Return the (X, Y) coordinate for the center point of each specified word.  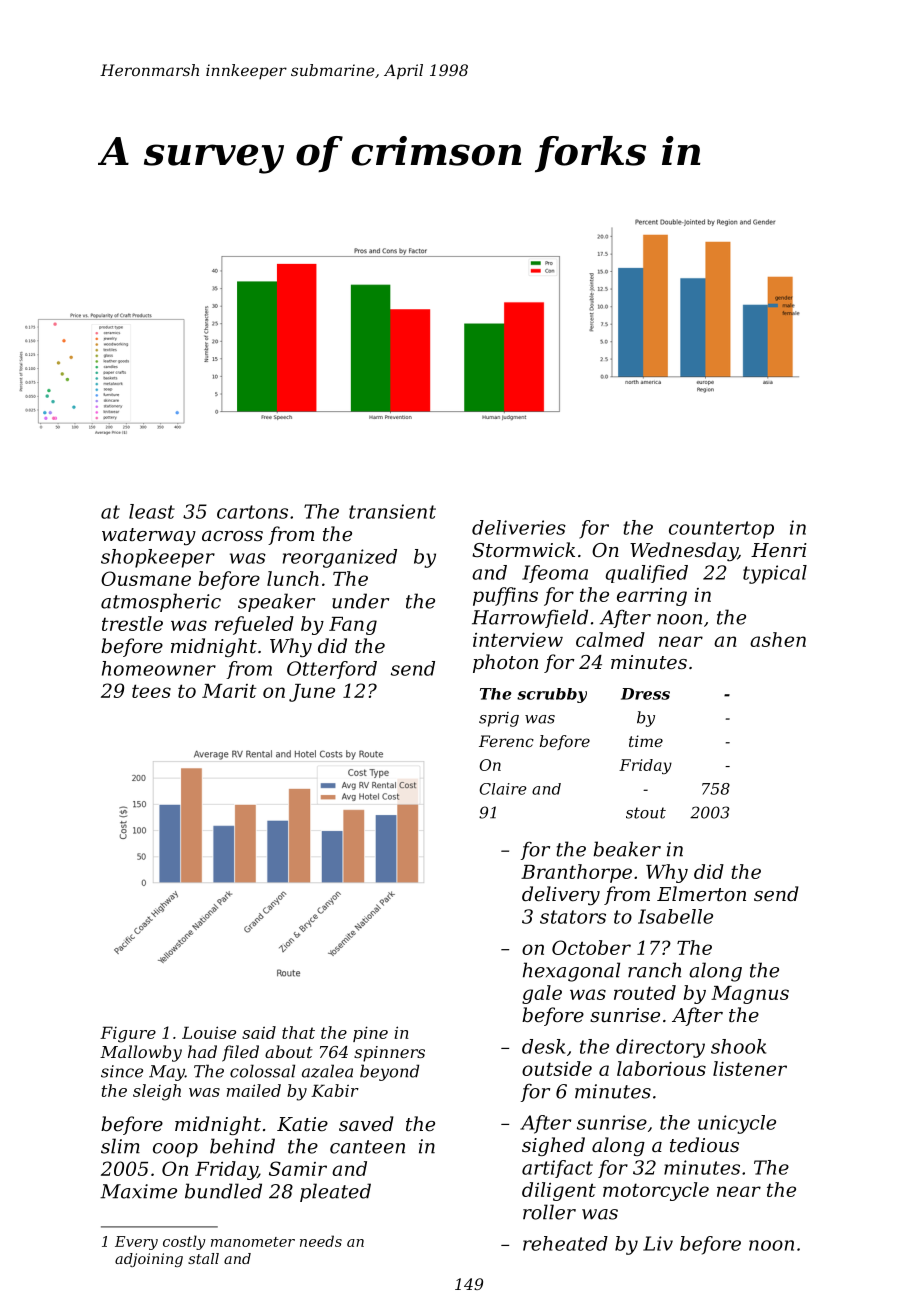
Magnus (750, 995)
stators (573, 917)
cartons (252, 512)
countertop (721, 530)
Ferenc (506, 741)
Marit (229, 691)
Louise (209, 1032)
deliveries (519, 527)
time (646, 741)
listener (750, 1068)
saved (366, 1123)
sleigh (157, 1092)
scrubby (552, 695)
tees (151, 691)
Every (136, 1243)
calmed (610, 639)
